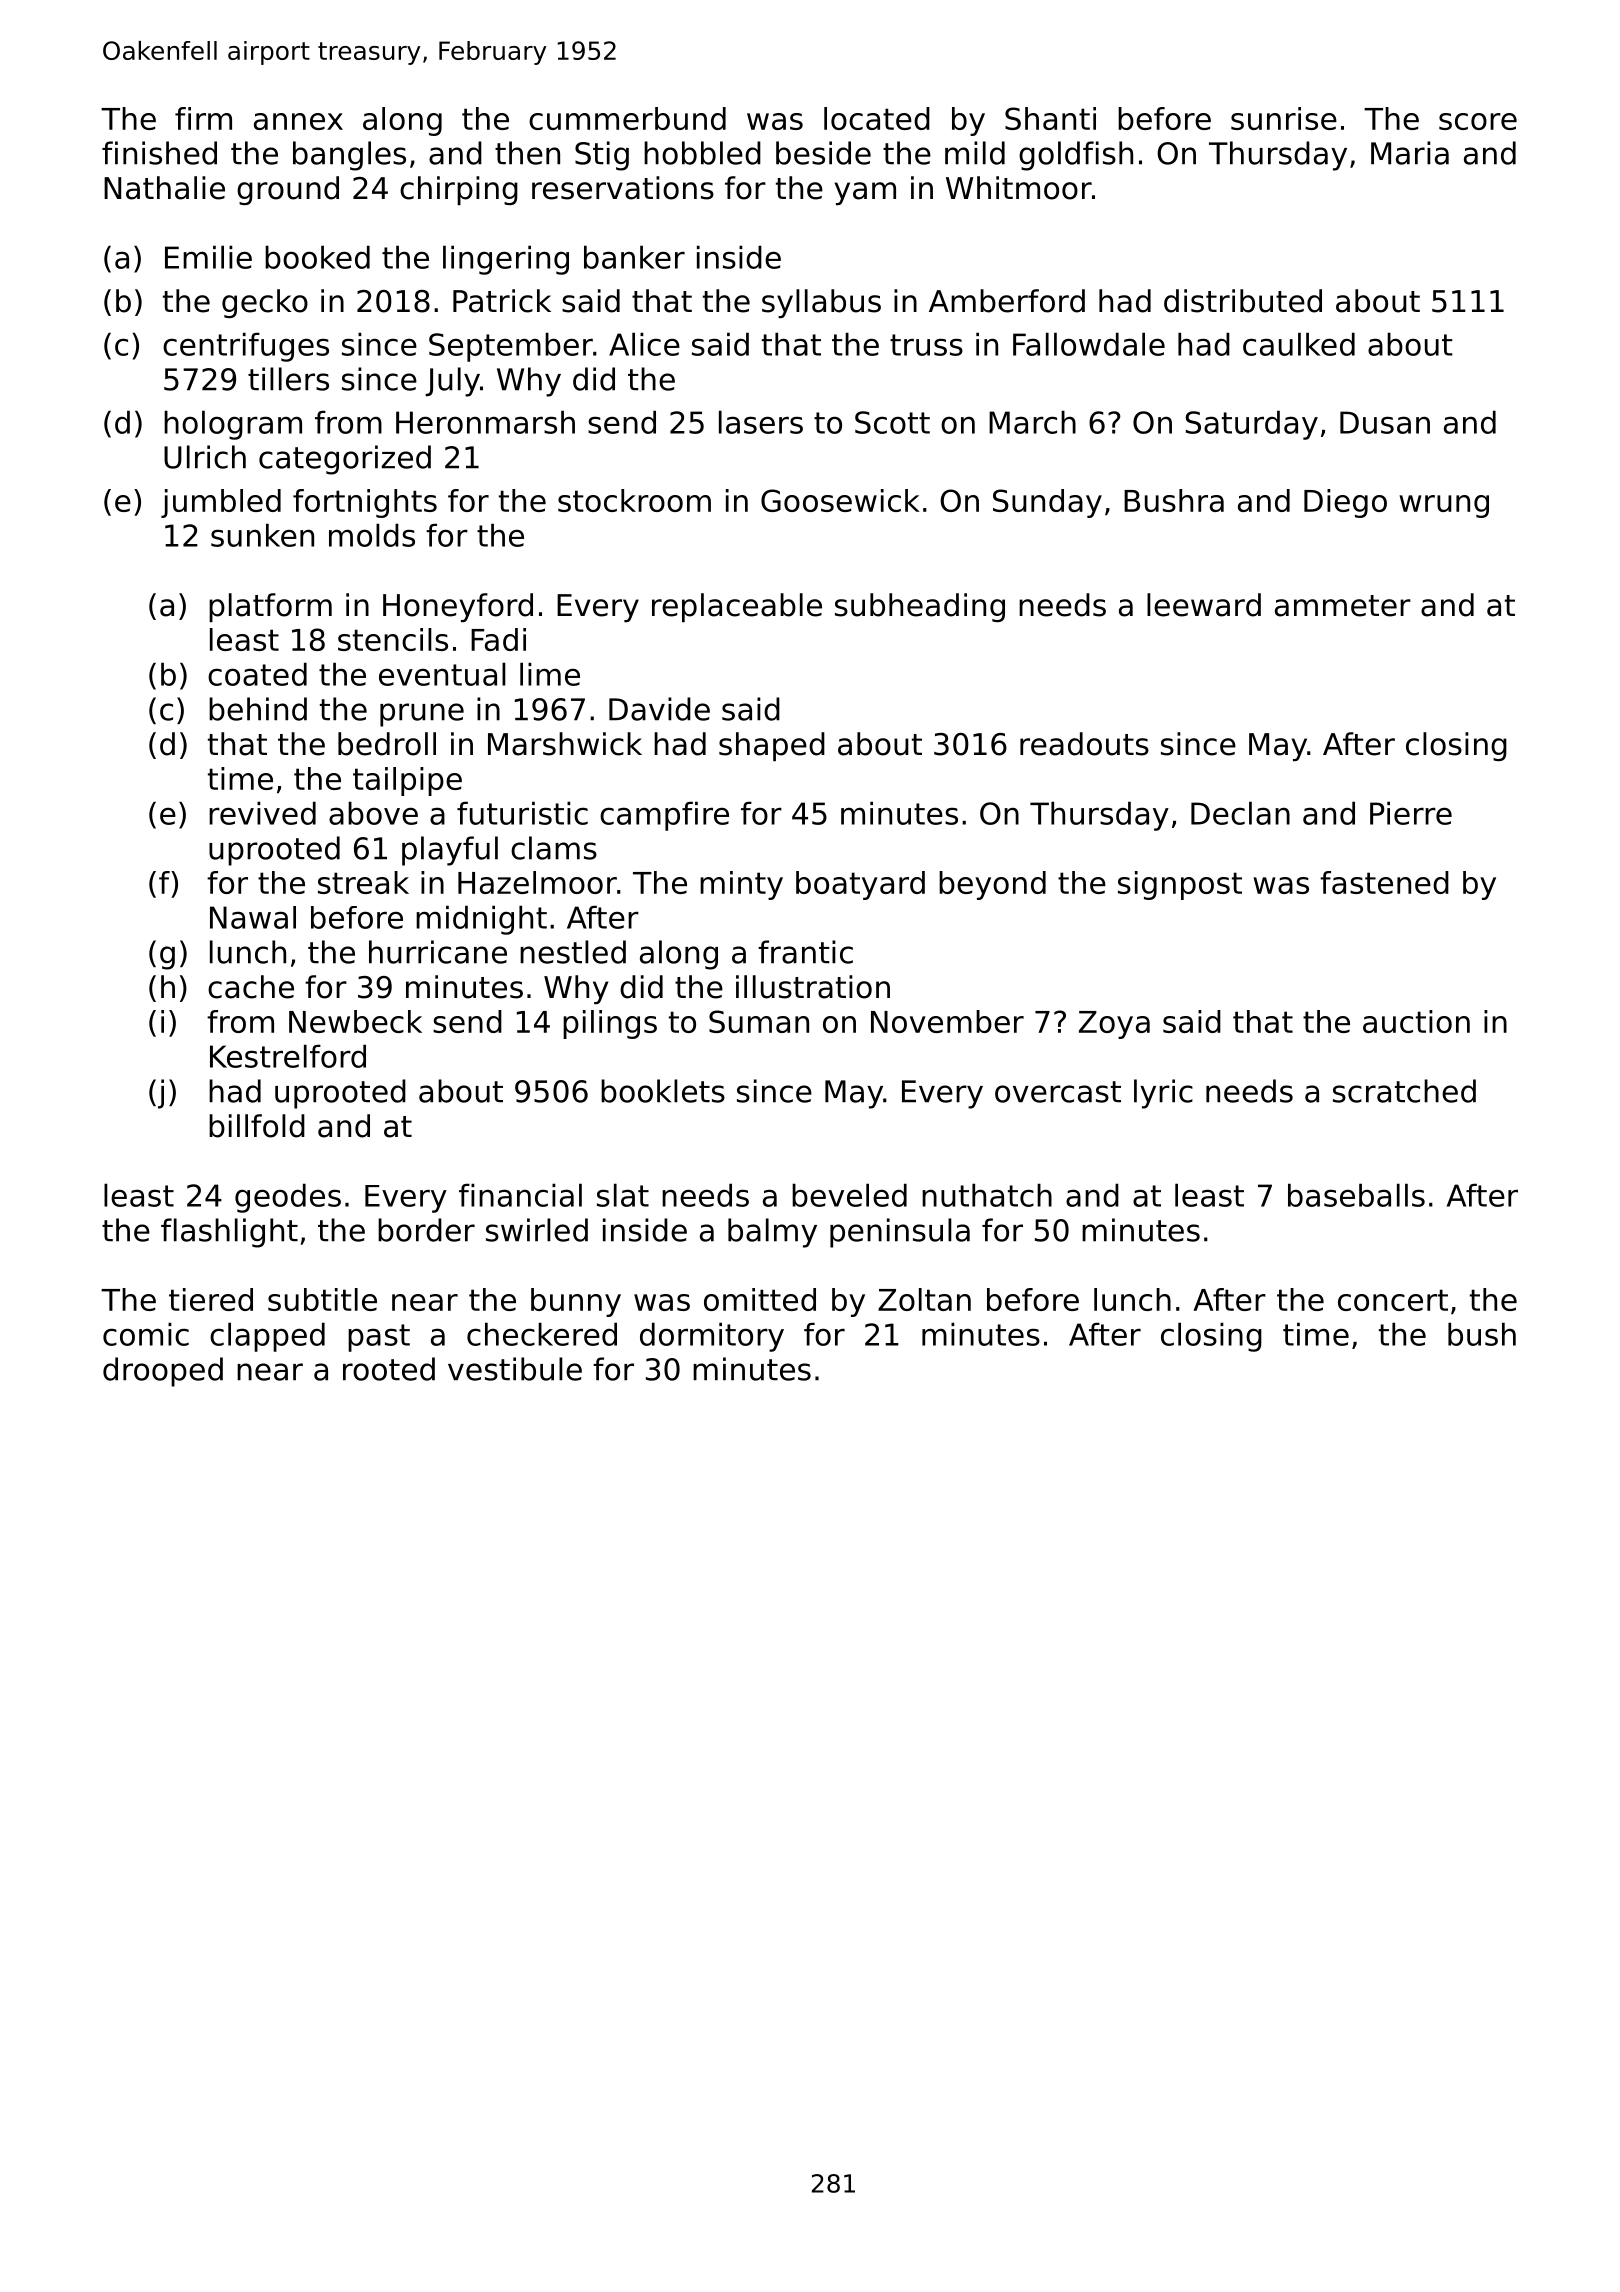 Image resolution: width=1620 pixels, height=2292 pixels. What do you see at coordinates (924, 1299) in the document?
I see `Zoltan` at bounding box center [924, 1299].
